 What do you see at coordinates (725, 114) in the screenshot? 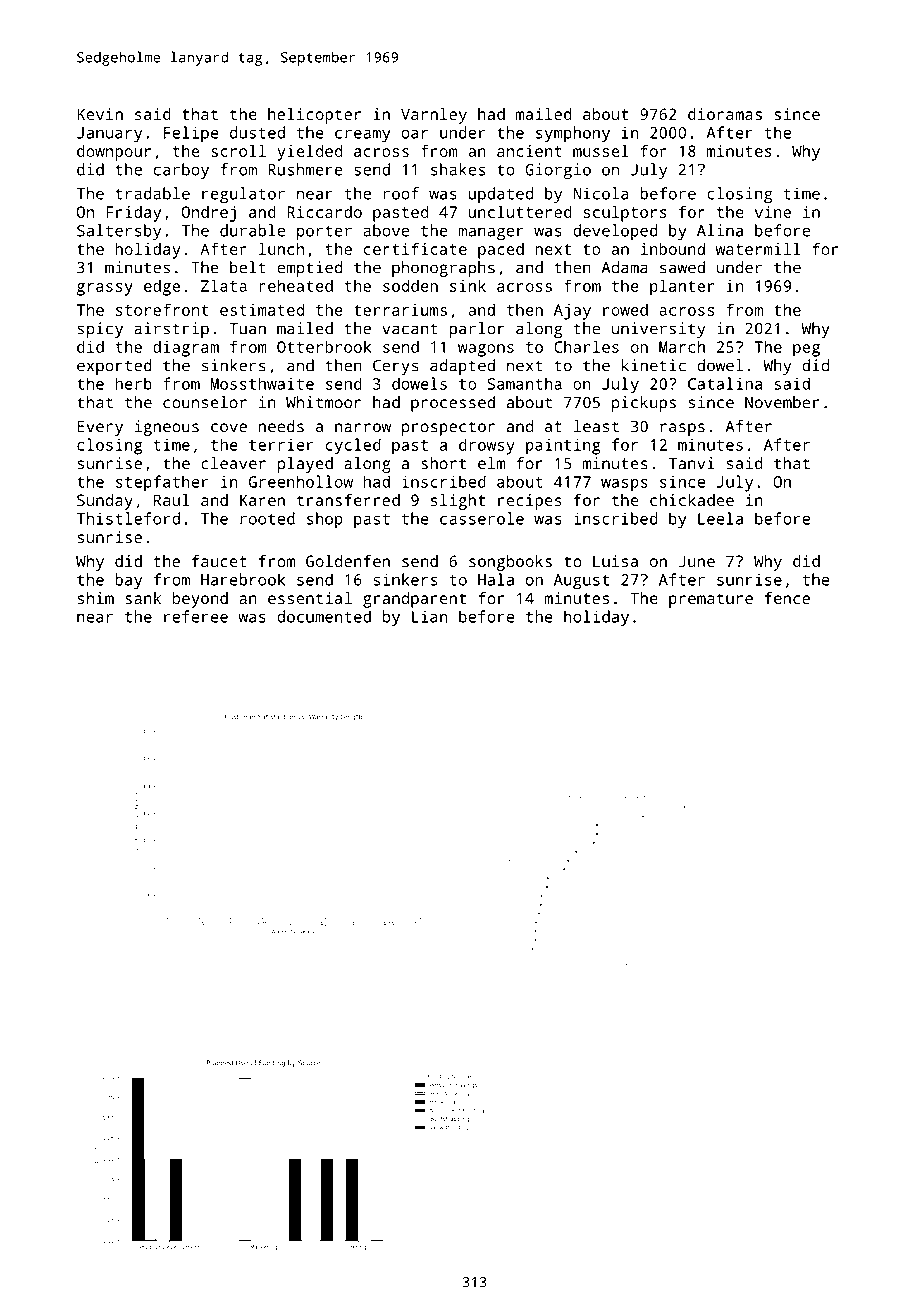
I see `dioramas` at bounding box center [725, 114].
